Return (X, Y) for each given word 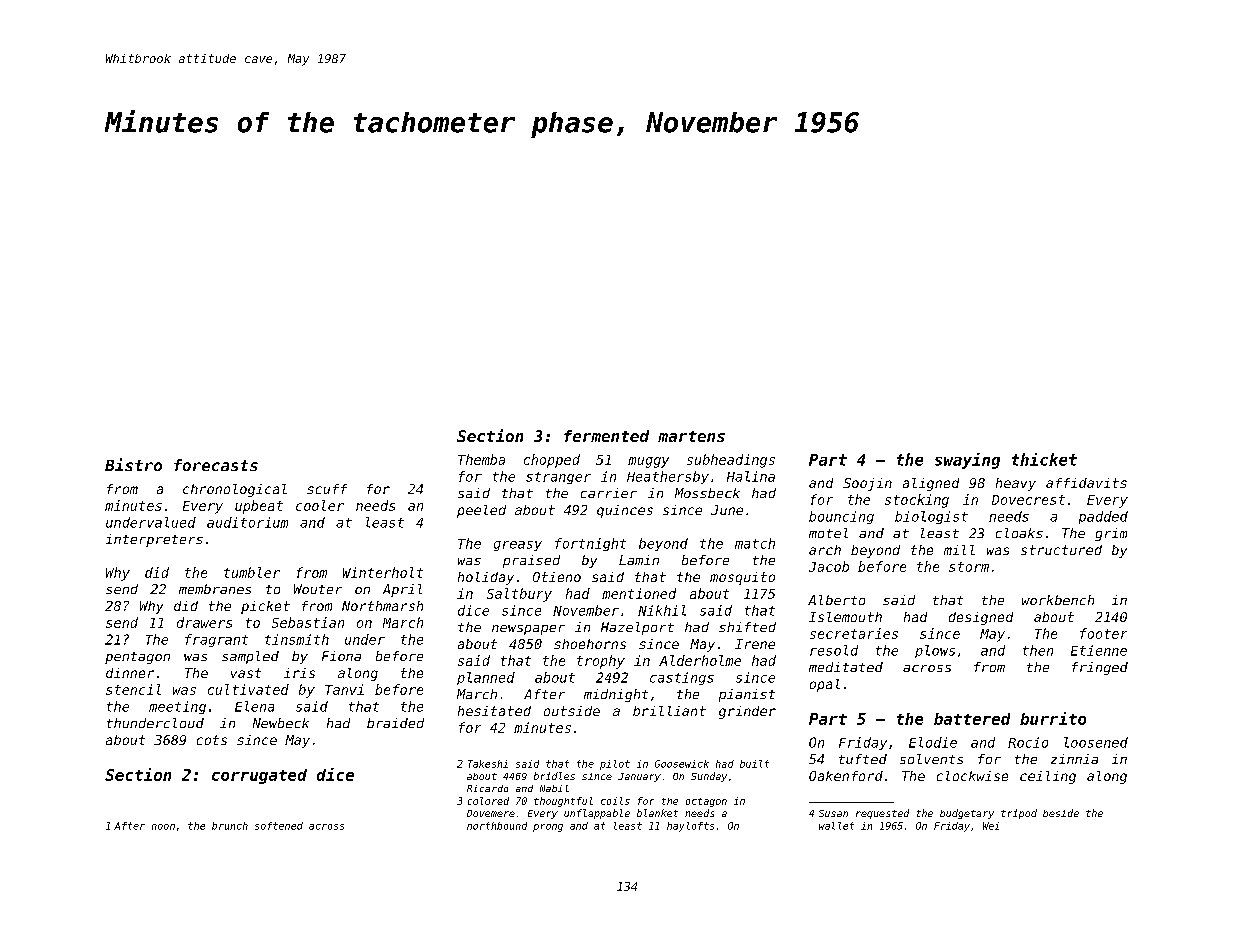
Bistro (133, 464)
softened (279, 826)
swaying (967, 461)
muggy (648, 462)
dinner (130, 673)
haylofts (690, 827)
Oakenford (846, 776)
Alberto (836, 600)
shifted (747, 627)
